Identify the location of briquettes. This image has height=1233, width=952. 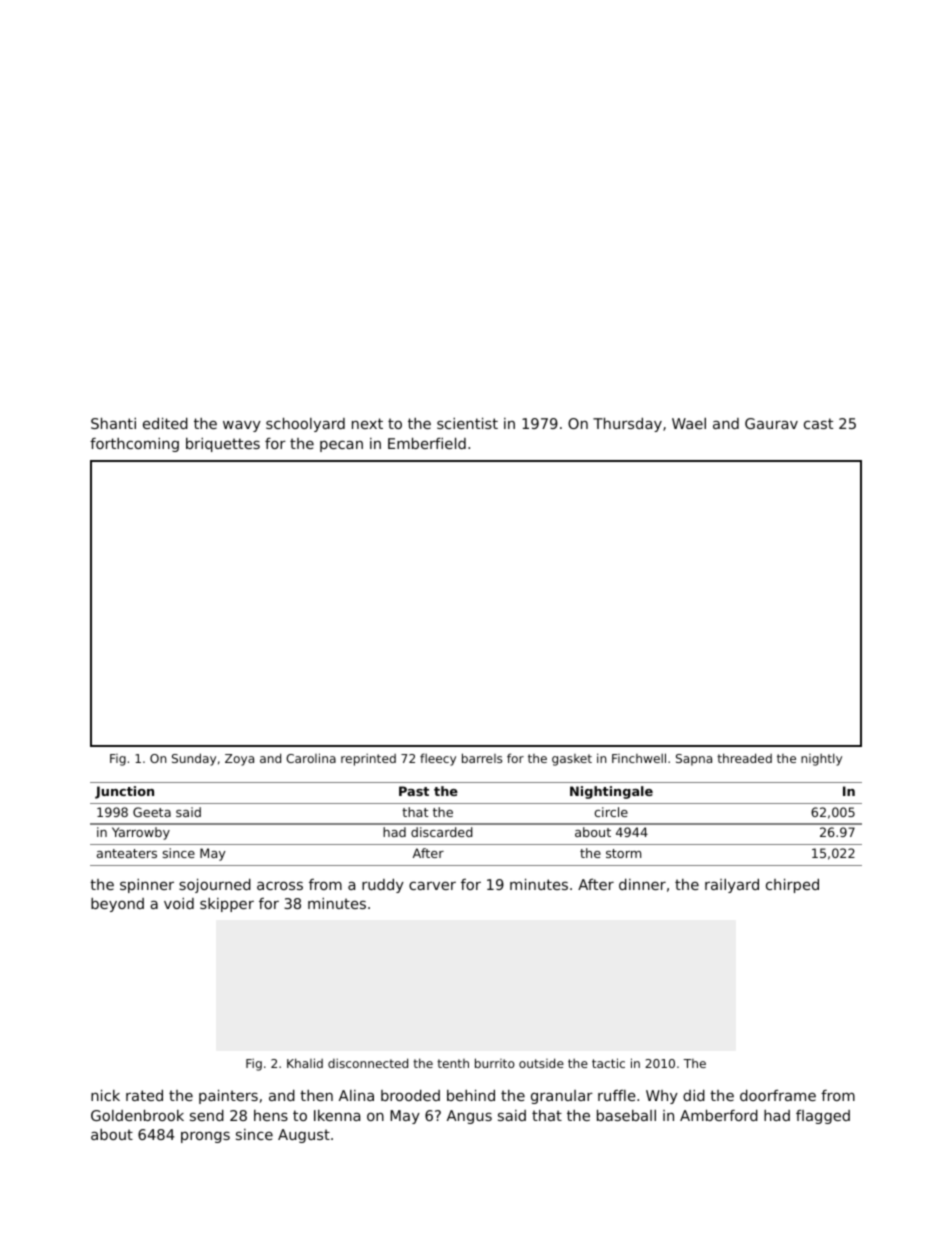
(223, 445).
